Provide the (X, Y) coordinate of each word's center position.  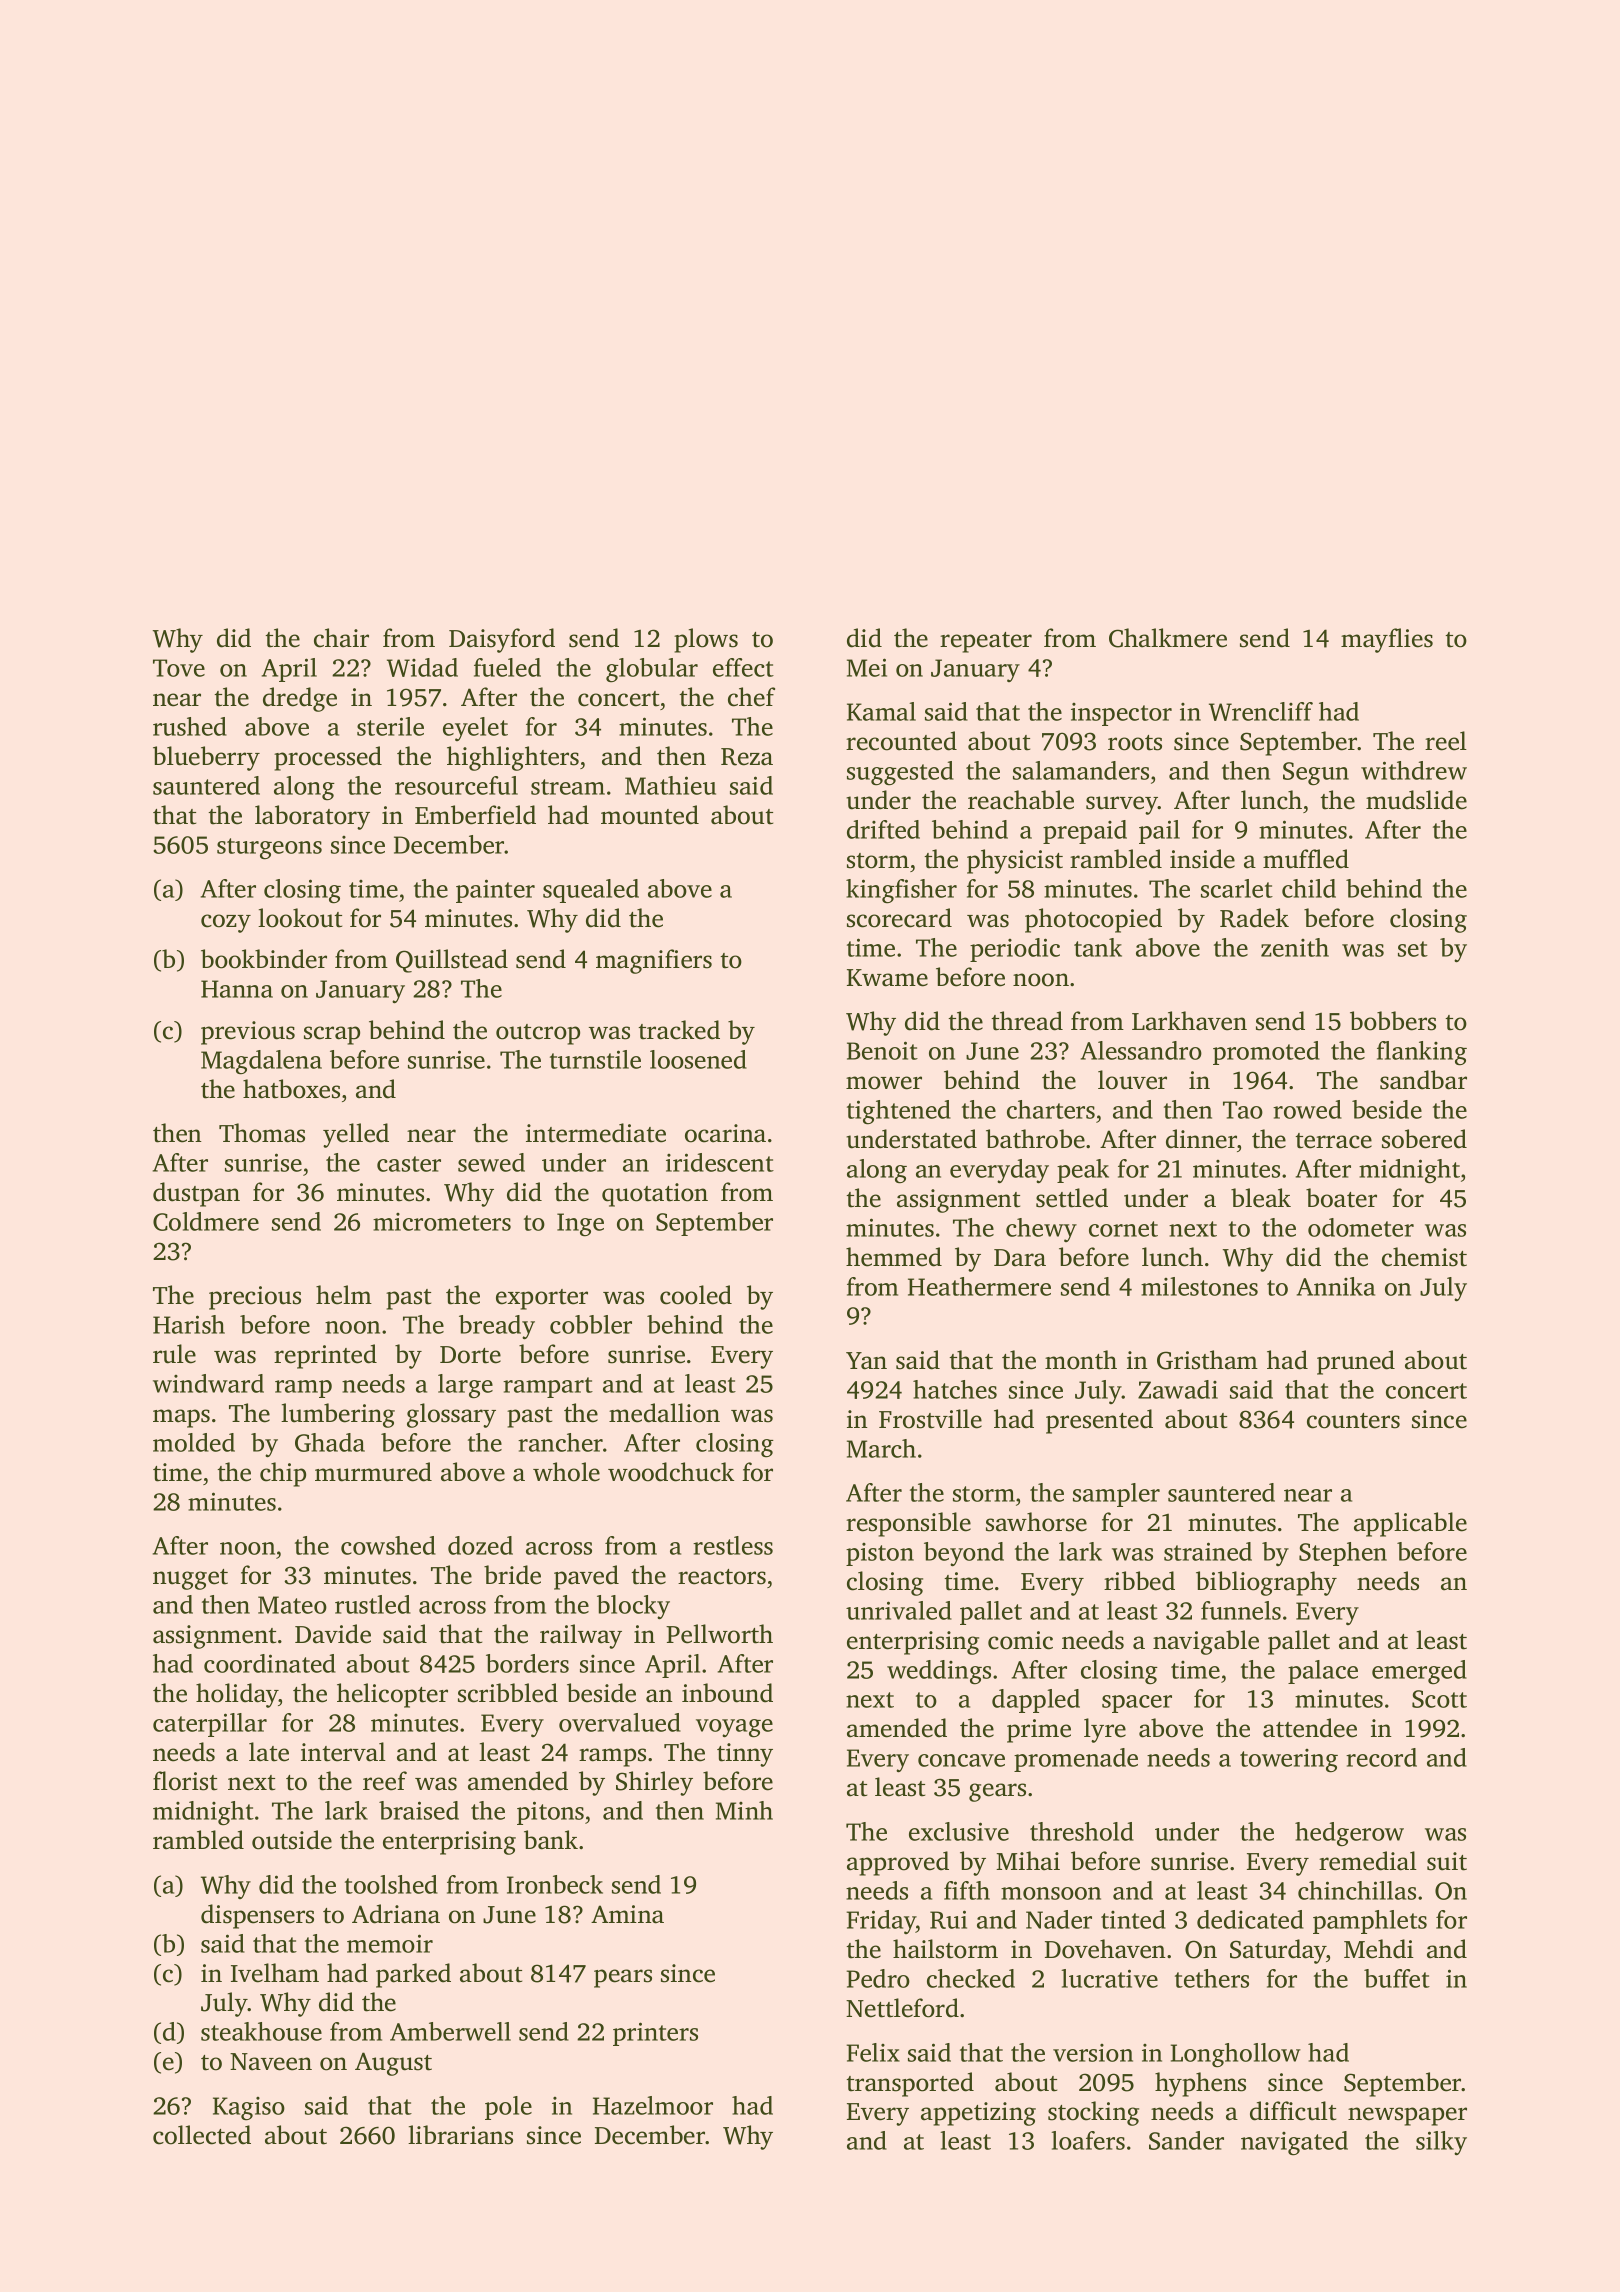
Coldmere (206, 1221)
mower (884, 1083)
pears (623, 1978)
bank (551, 1840)
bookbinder (264, 959)
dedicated (1250, 1919)
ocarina (725, 1133)
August (393, 2064)
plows (706, 640)
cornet (1123, 1229)
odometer (1361, 1227)
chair (341, 638)
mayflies (1387, 640)
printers (655, 2034)
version (1093, 2053)
